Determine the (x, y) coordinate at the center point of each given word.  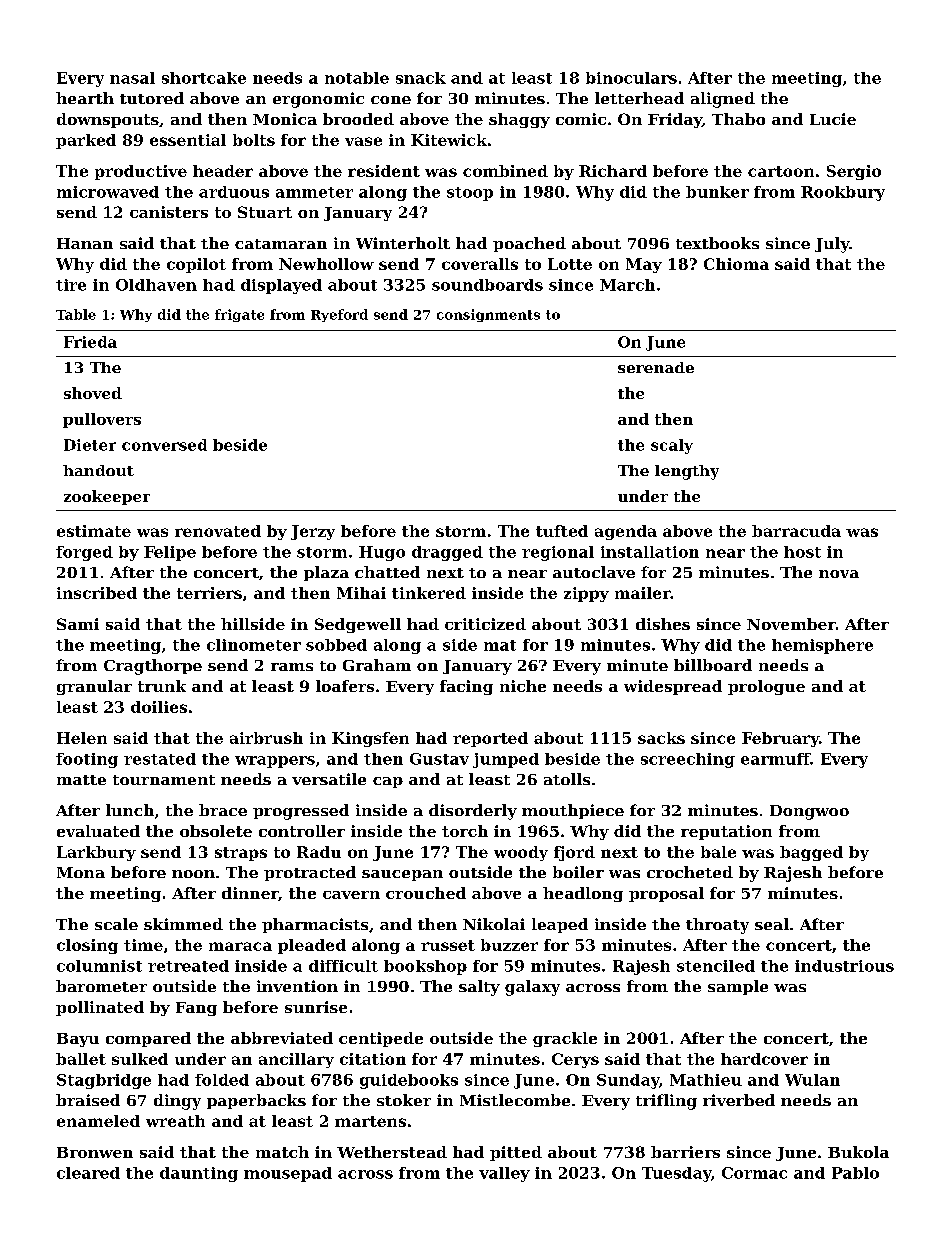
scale (116, 924)
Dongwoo (809, 812)
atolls (567, 779)
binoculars (631, 78)
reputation (726, 832)
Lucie (833, 119)
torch (465, 831)
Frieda (90, 342)
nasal (132, 78)
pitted (516, 1153)
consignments (488, 315)
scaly (672, 446)
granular (94, 687)
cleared (88, 1173)
